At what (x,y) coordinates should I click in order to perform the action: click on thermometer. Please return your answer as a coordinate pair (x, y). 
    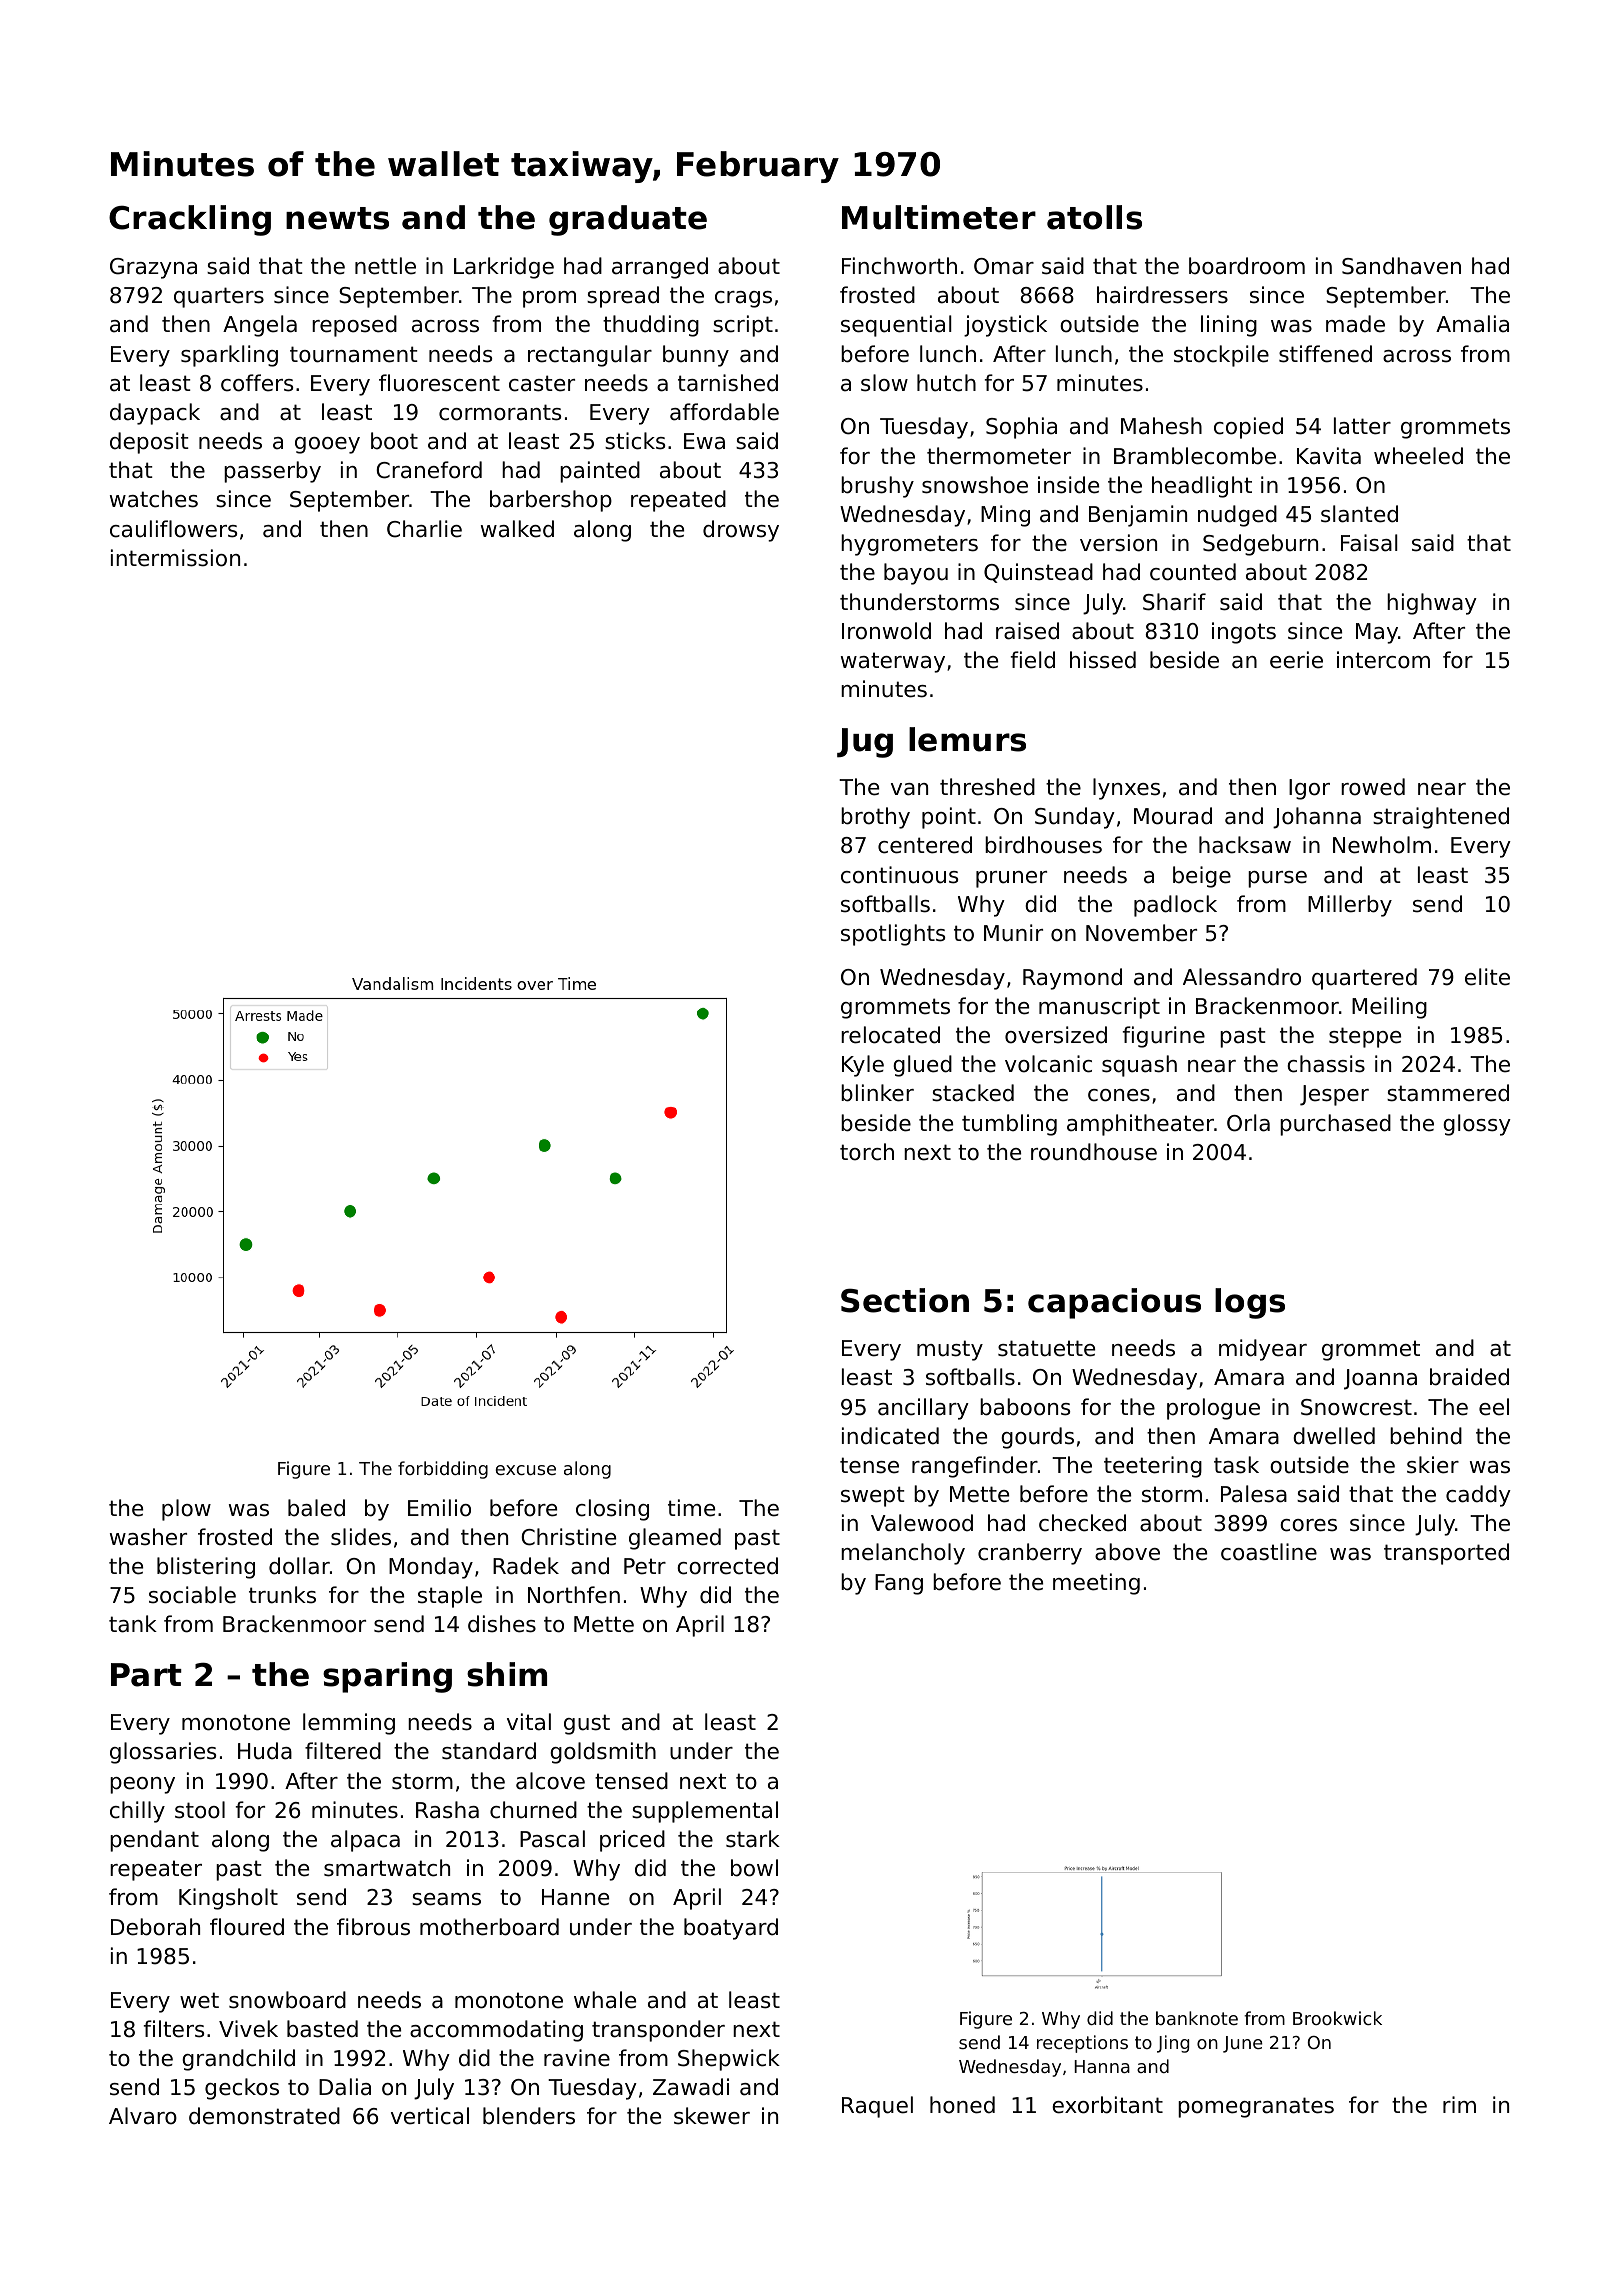
    Looking at the image, I should click on (999, 456).
